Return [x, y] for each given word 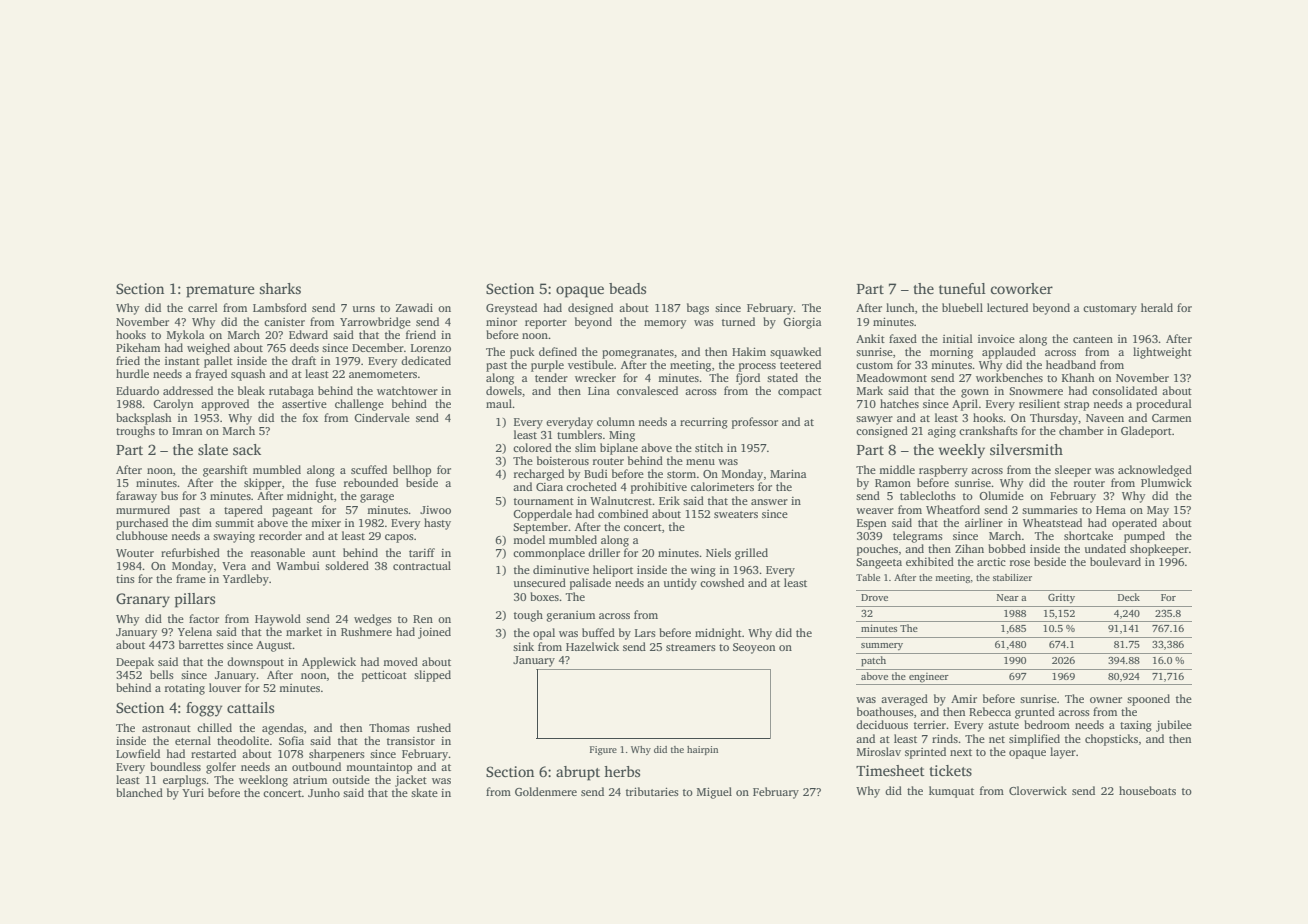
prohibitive [659, 488]
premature [220, 291]
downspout [255, 663]
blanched [139, 792]
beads [627, 288]
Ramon [893, 483]
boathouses [885, 711]
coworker [1022, 288]
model [529, 539]
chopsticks [1111, 740]
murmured [143, 509]
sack [247, 449]
